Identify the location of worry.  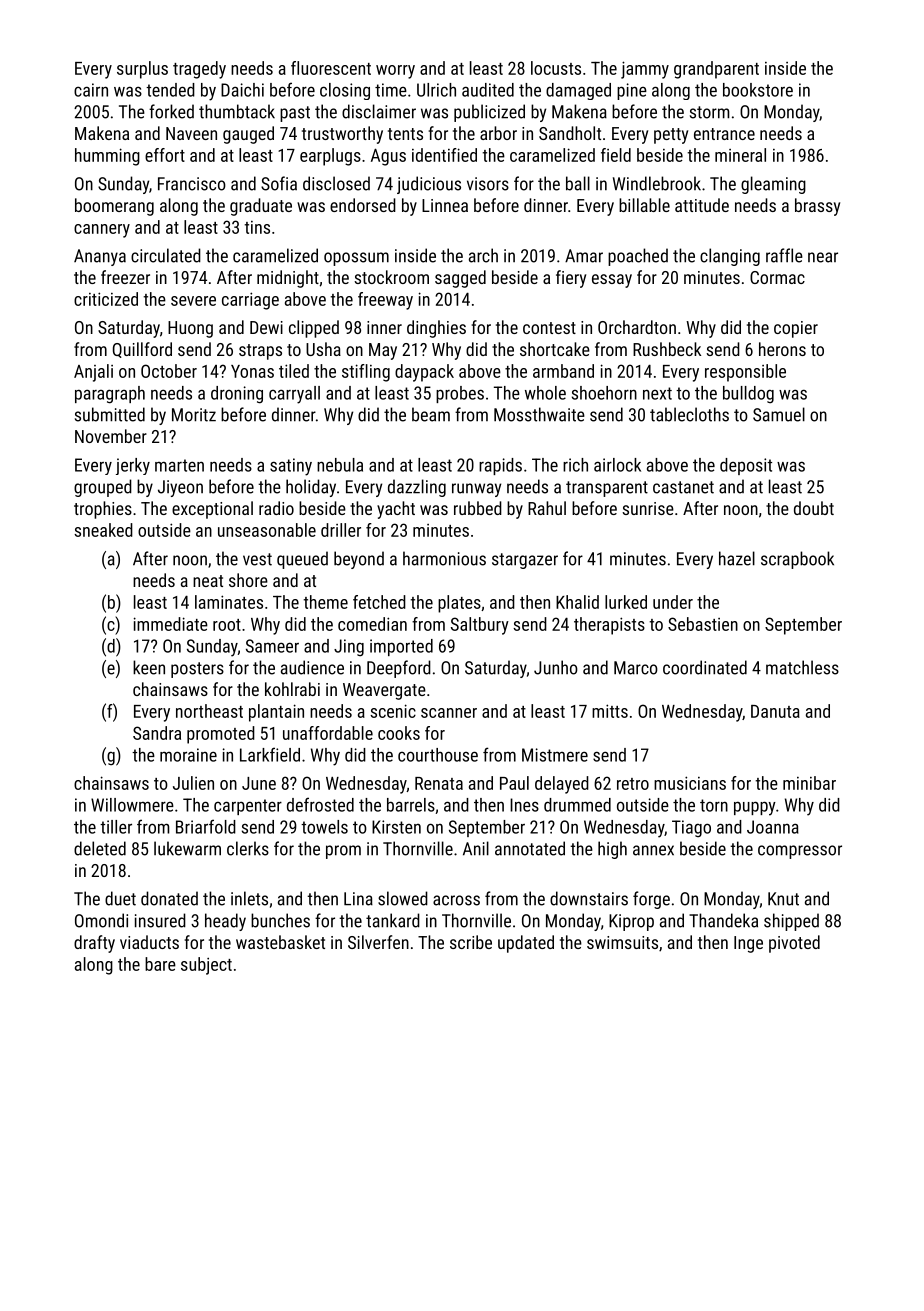
(395, 72).
